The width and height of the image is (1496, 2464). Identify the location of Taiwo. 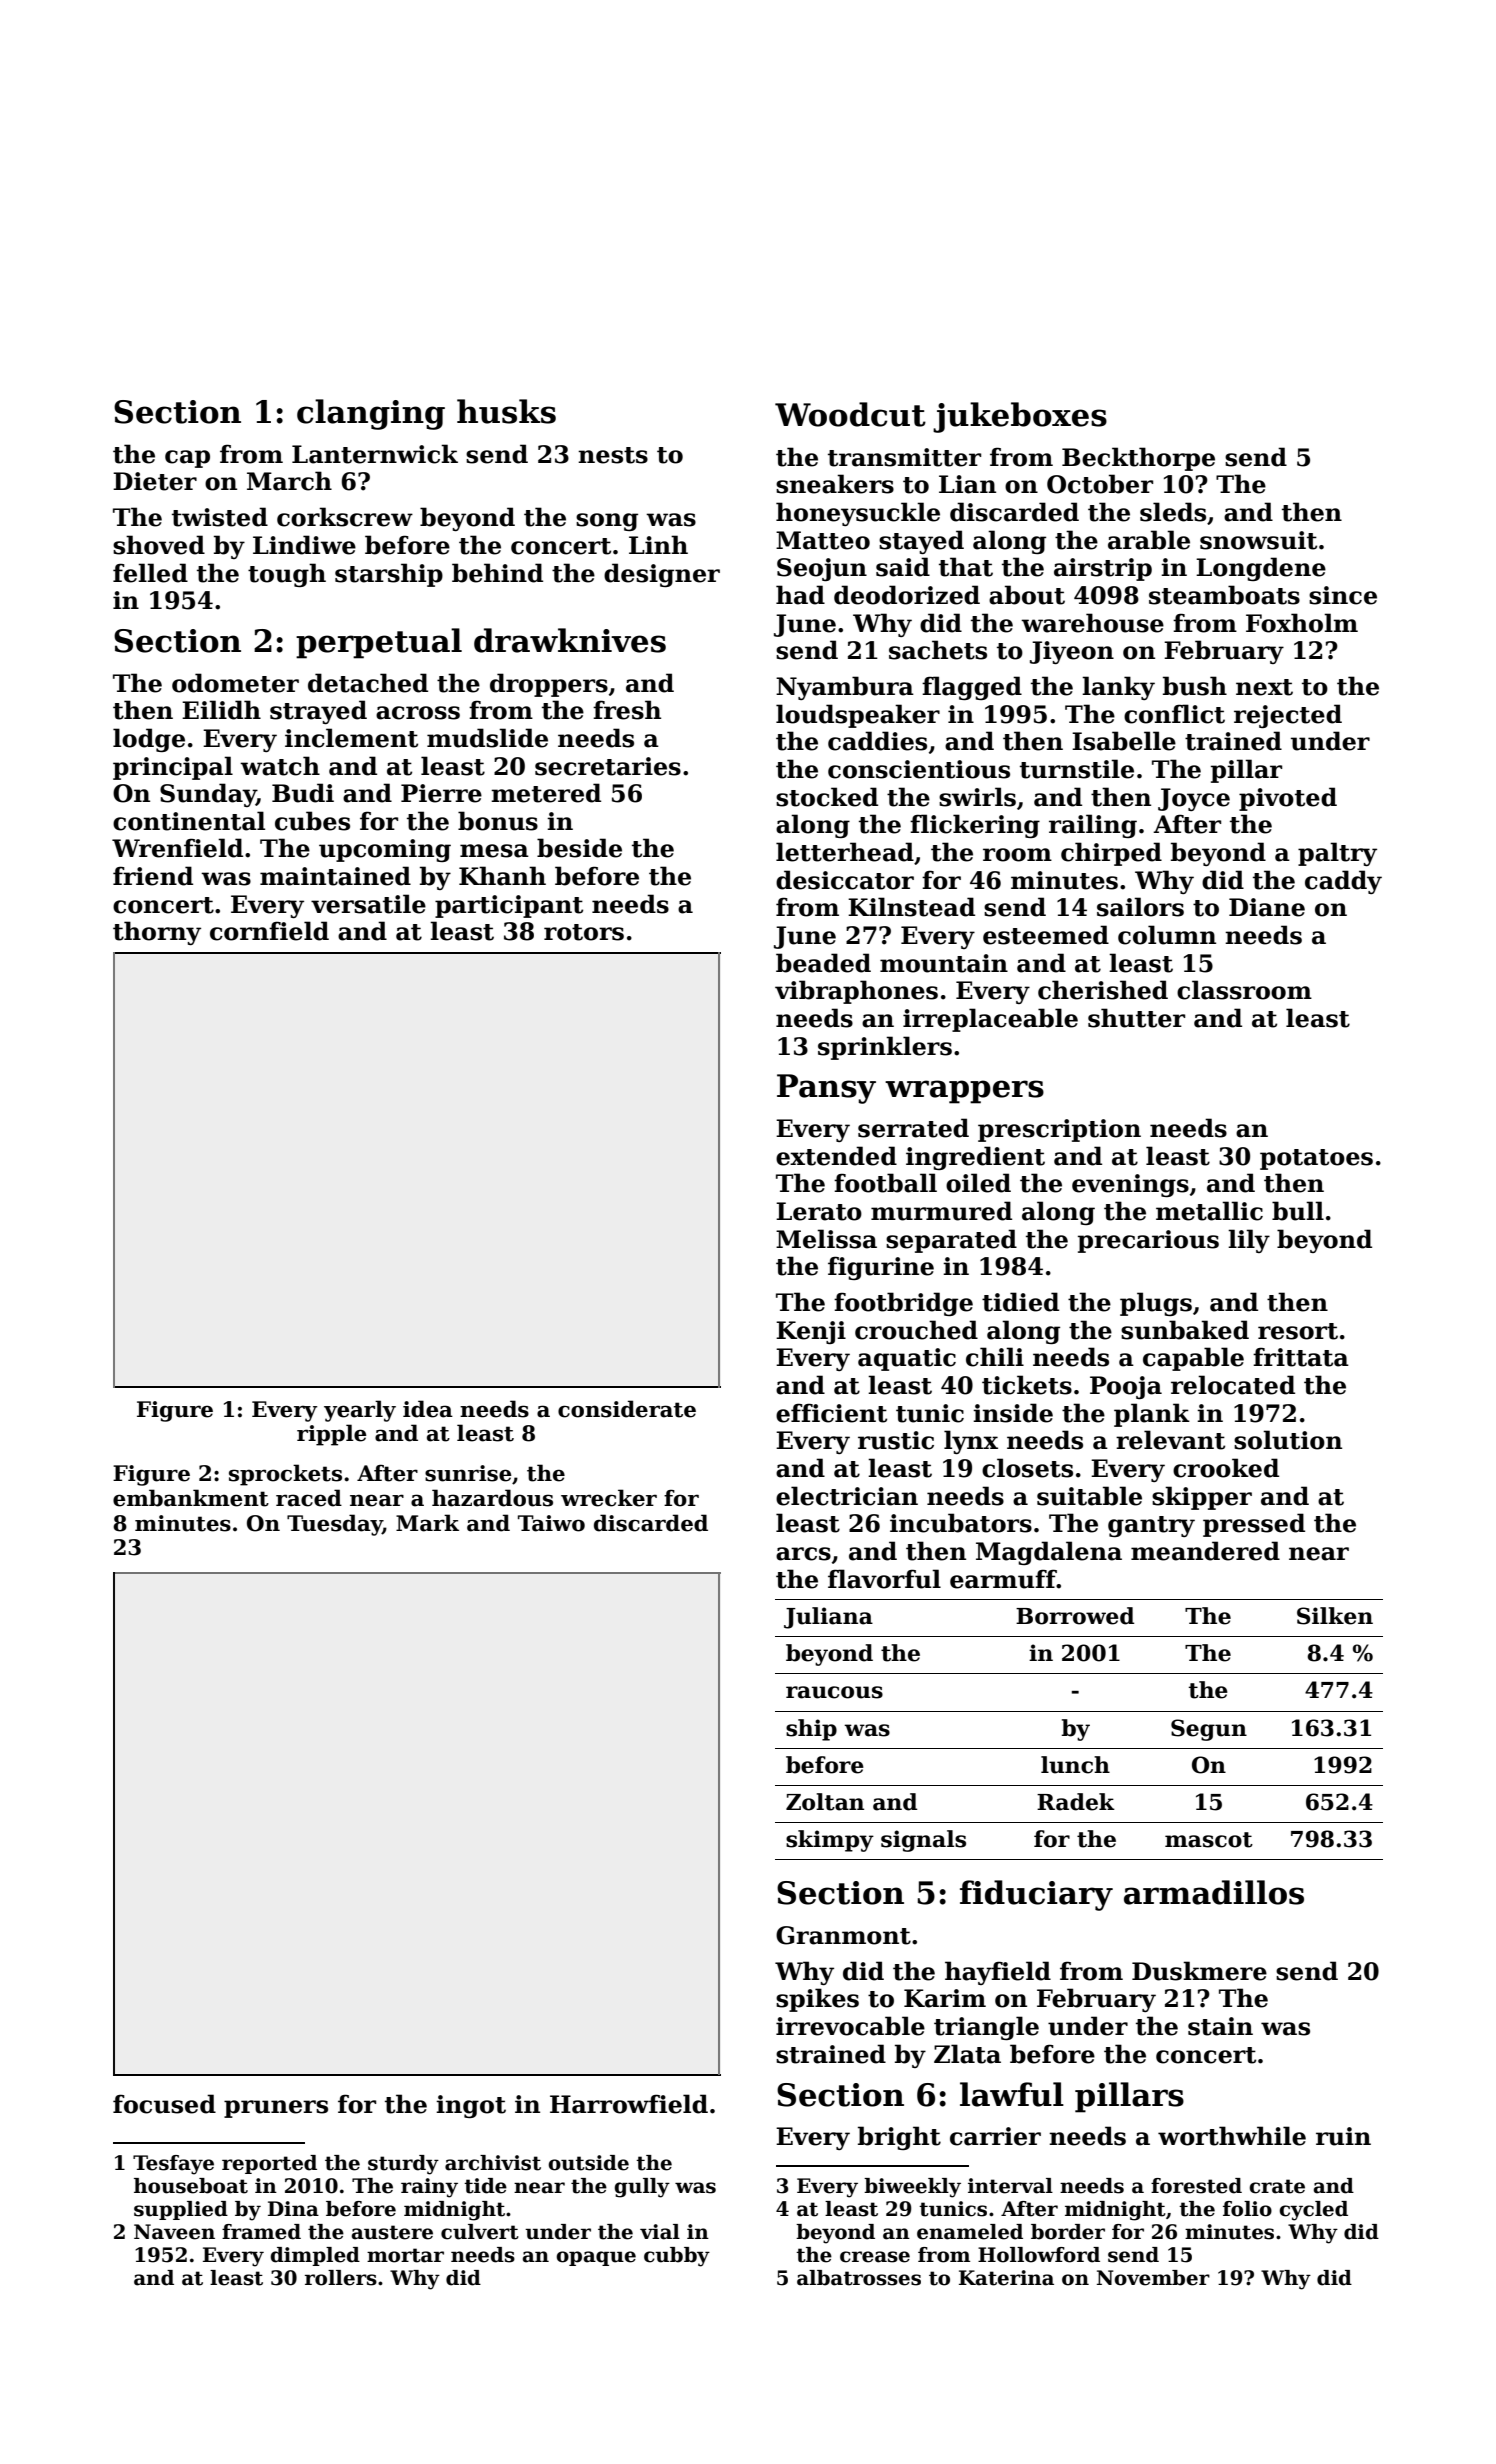
(551, 1523).
